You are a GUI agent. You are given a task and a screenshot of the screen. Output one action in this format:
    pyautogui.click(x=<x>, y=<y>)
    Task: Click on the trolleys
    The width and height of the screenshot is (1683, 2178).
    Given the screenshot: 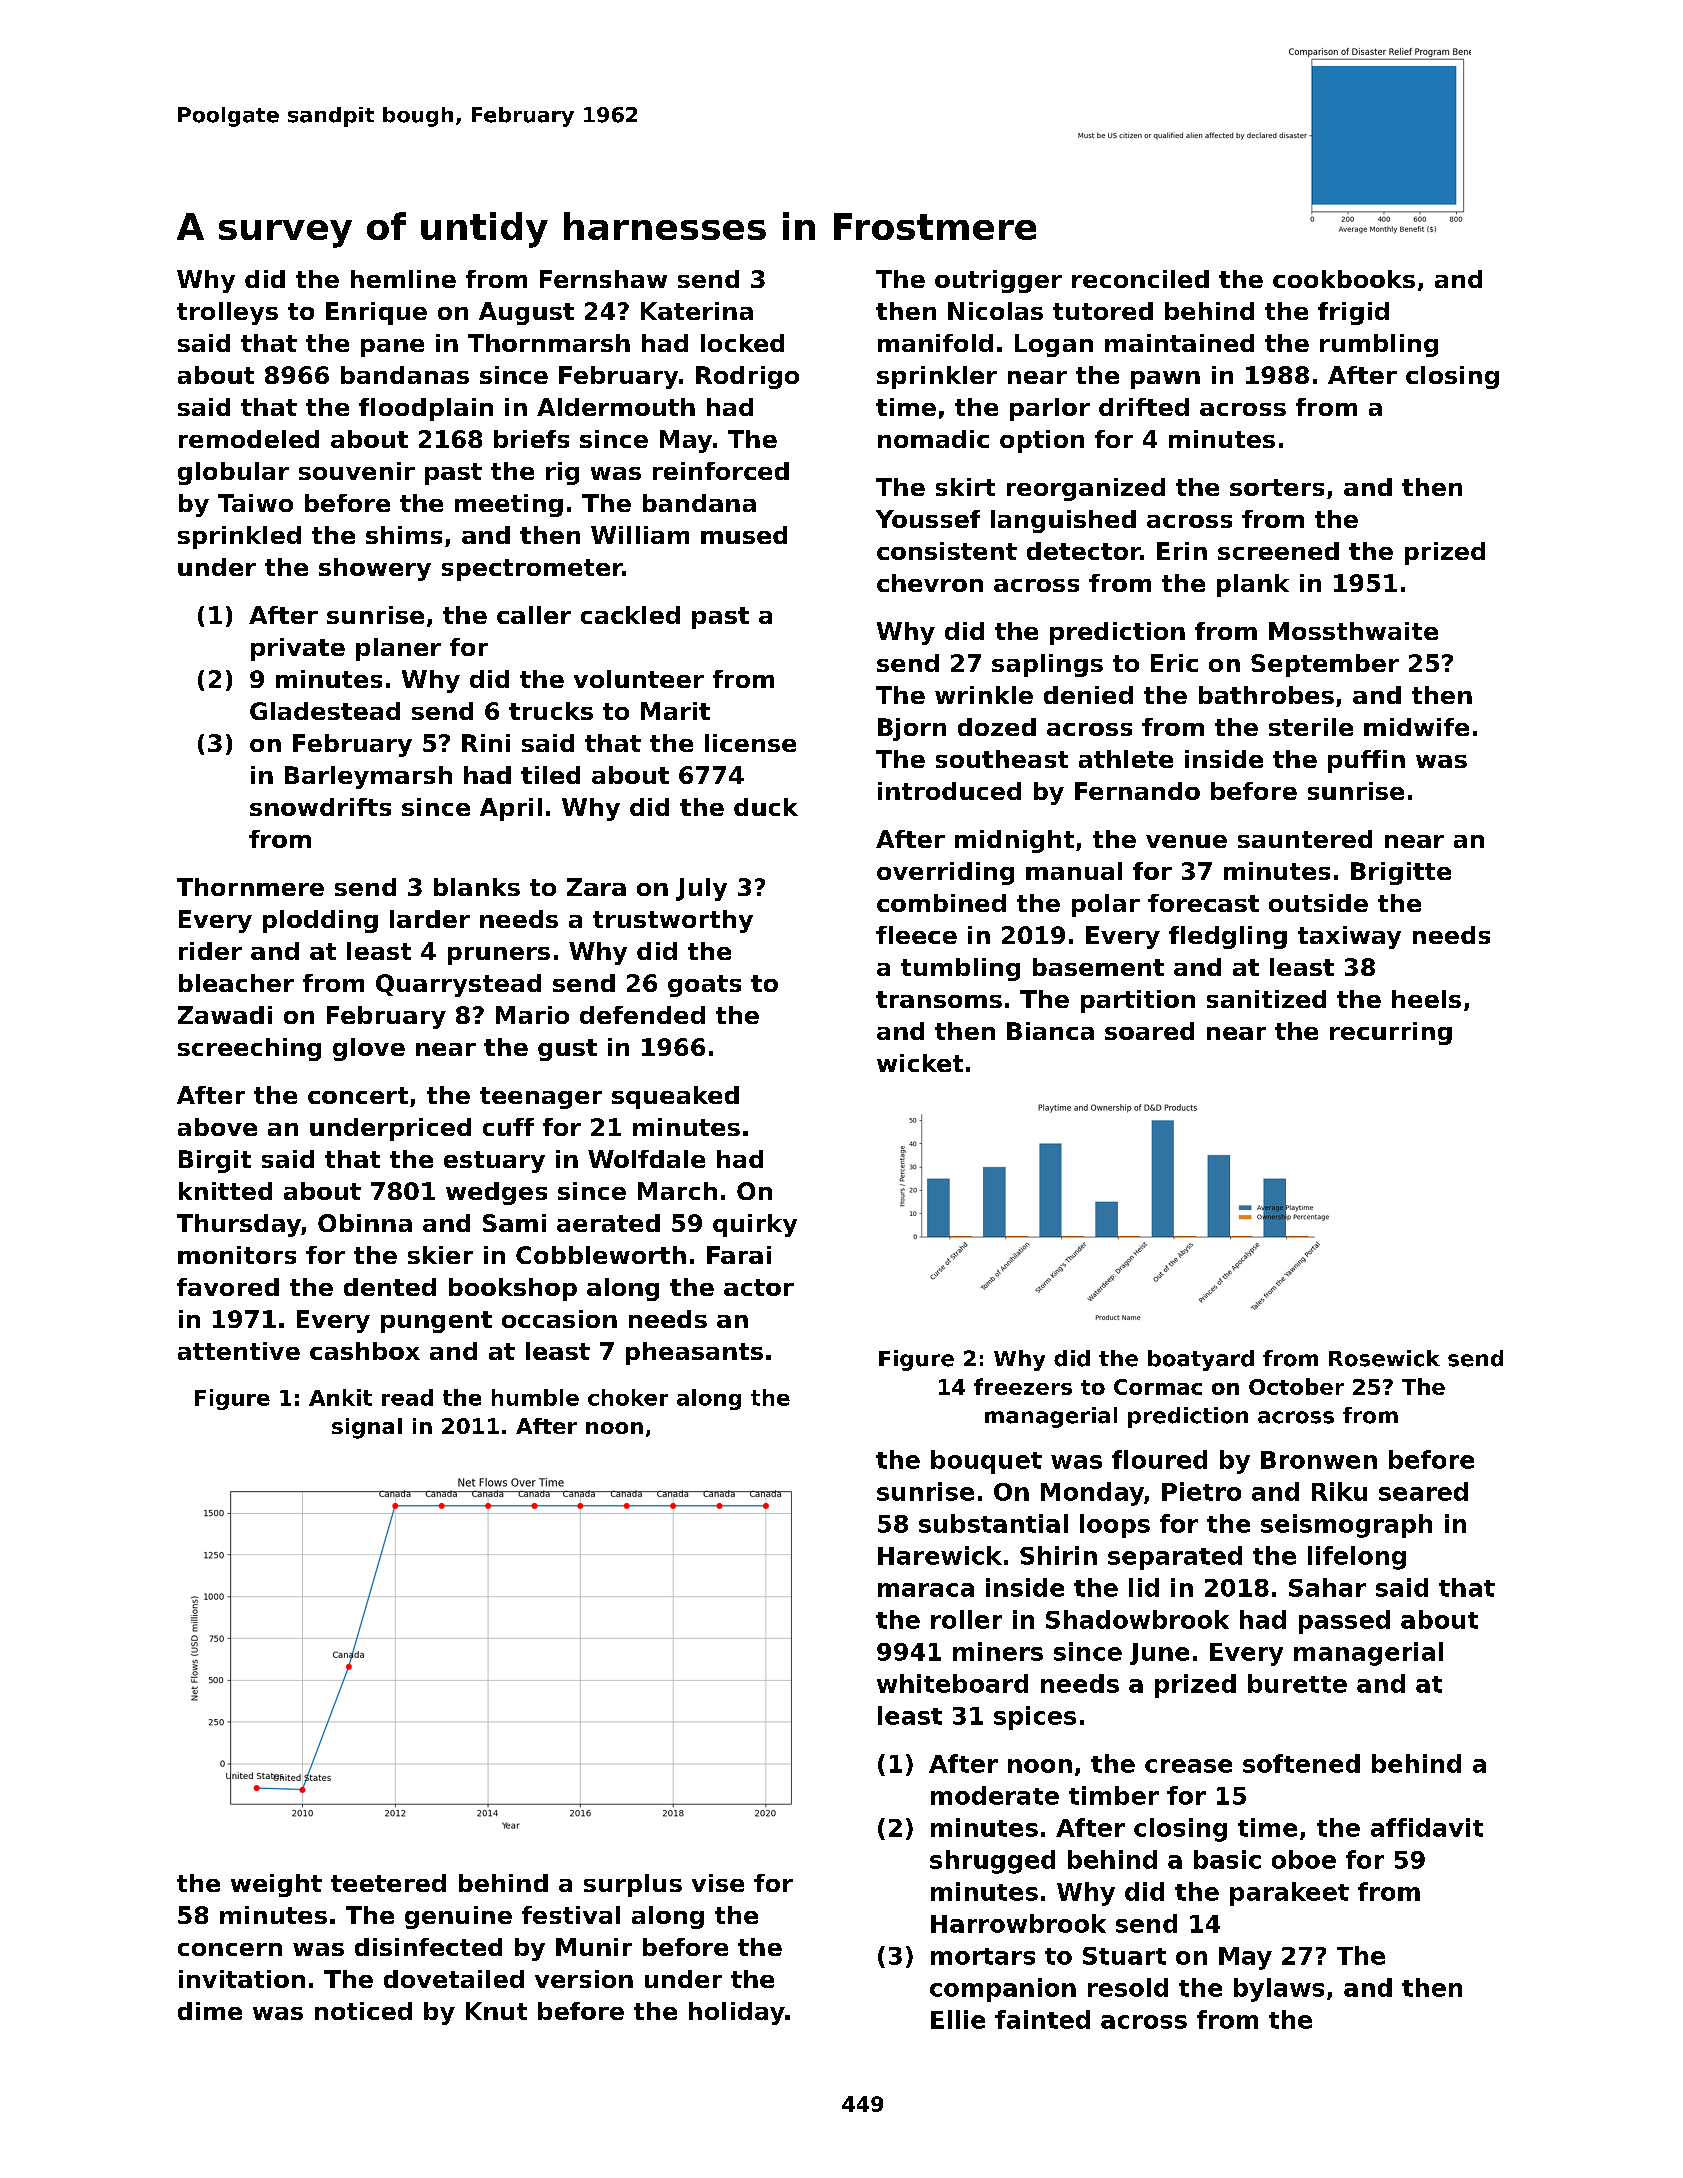 What is the action you would take?
    pyautogui.click(x=227, y=313)
